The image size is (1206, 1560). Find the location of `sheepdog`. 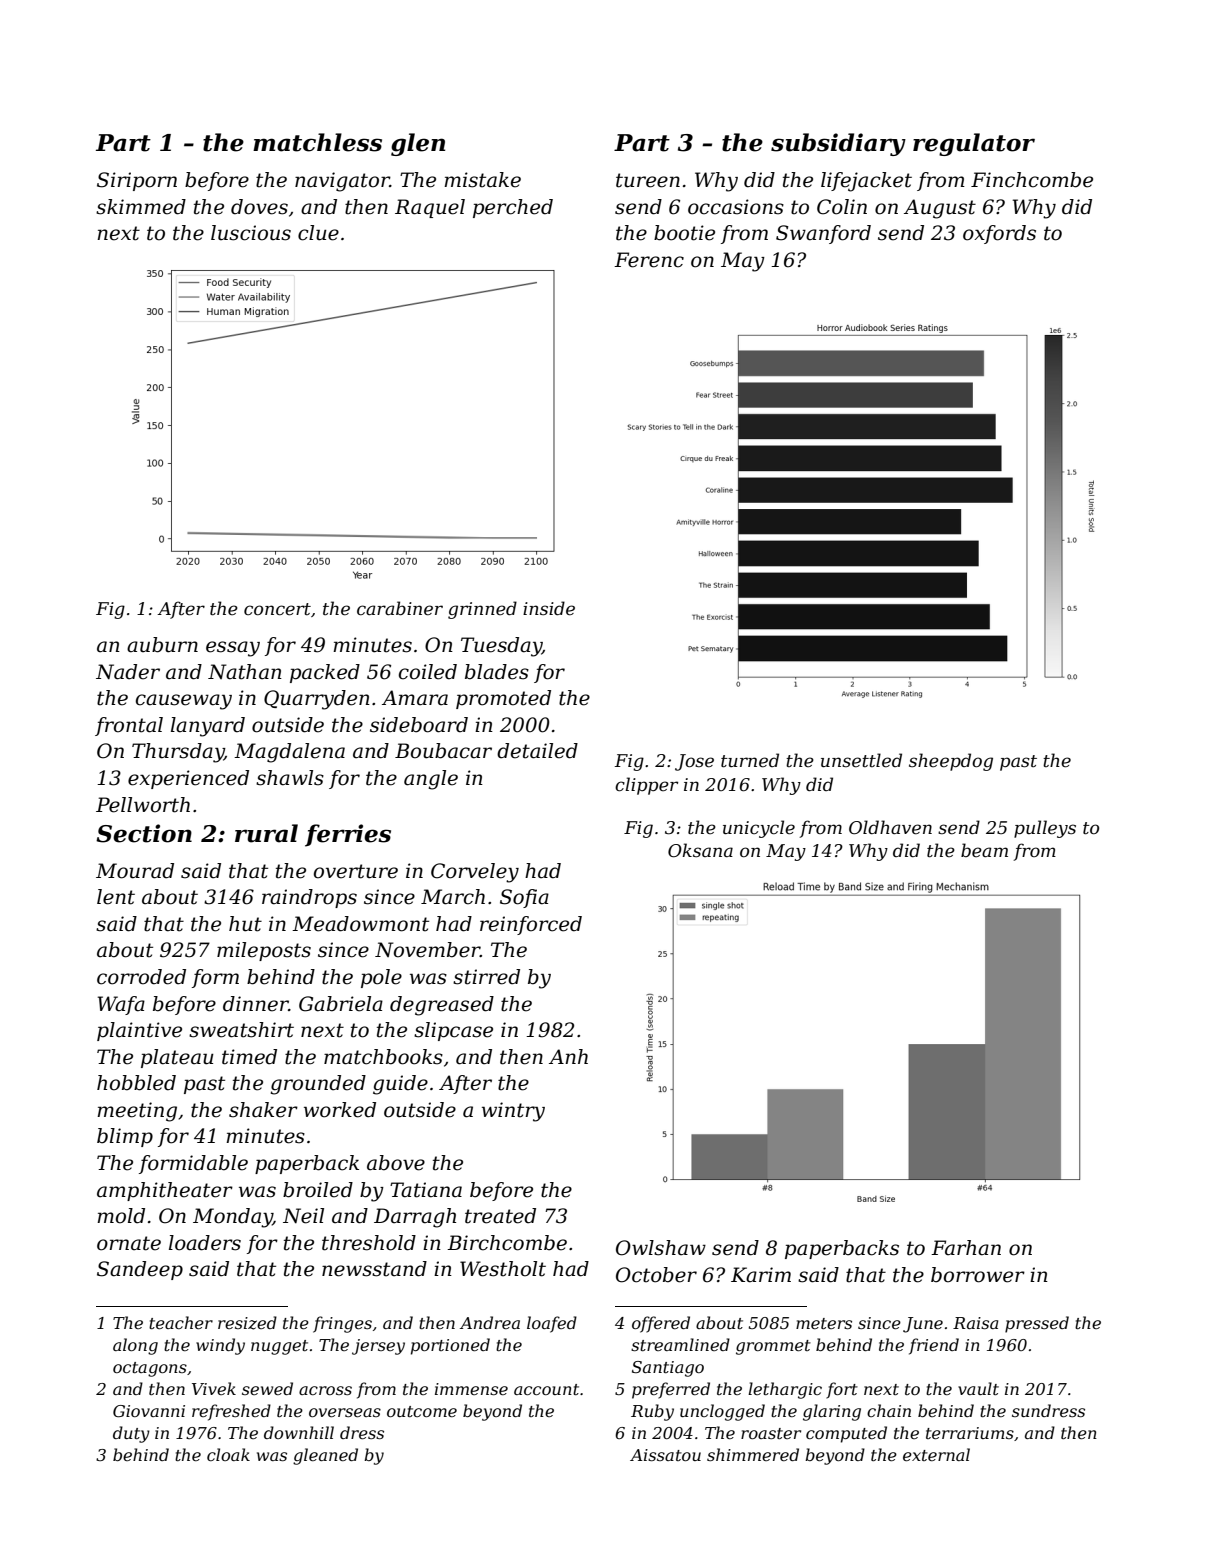

sheepdog is located at coordinates (951, 762).
